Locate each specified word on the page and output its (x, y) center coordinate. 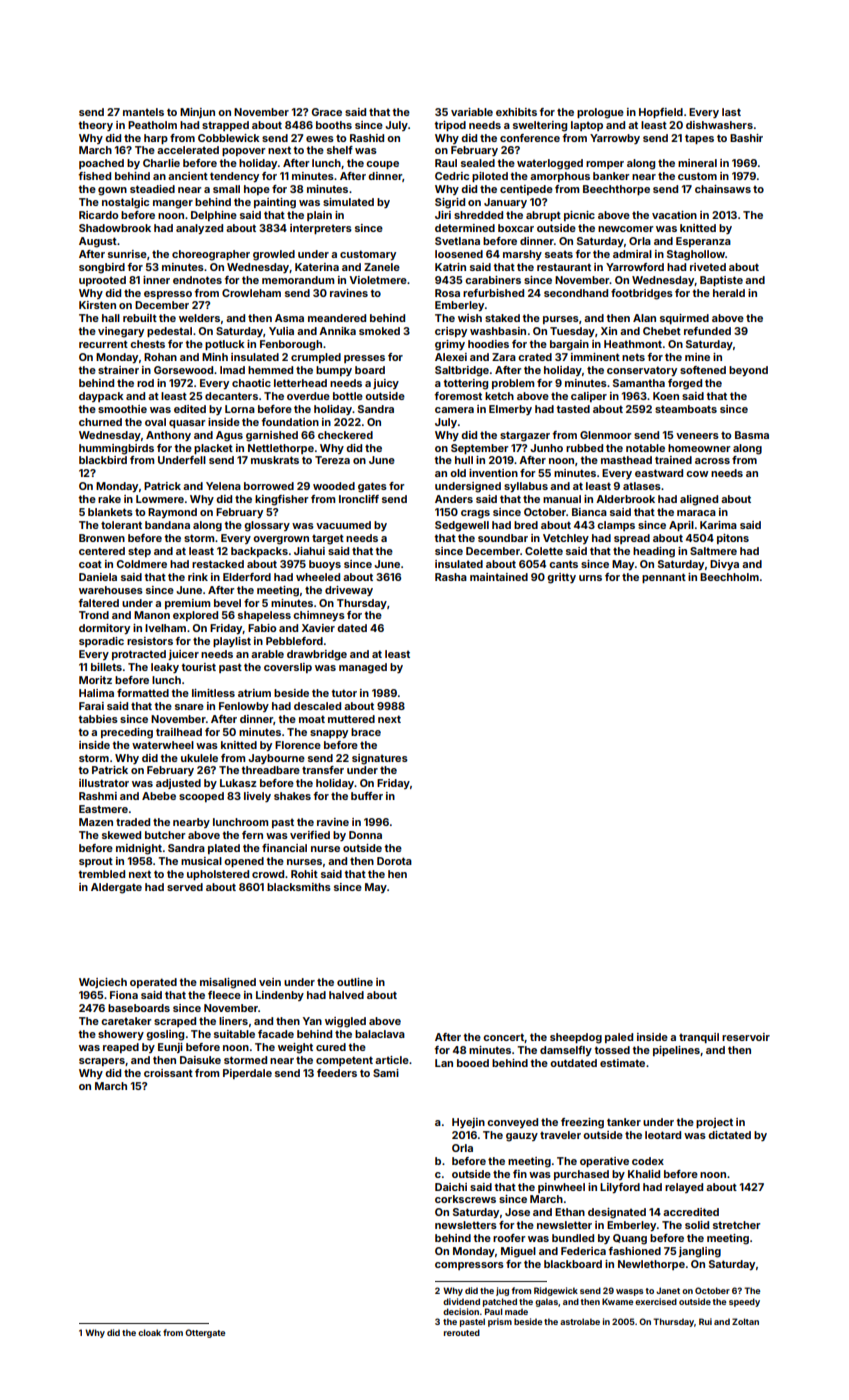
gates (372, 487)
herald (729, 293)
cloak (149, 1332)
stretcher (737, 1225)
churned (100, 422)
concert (504, 1038)
